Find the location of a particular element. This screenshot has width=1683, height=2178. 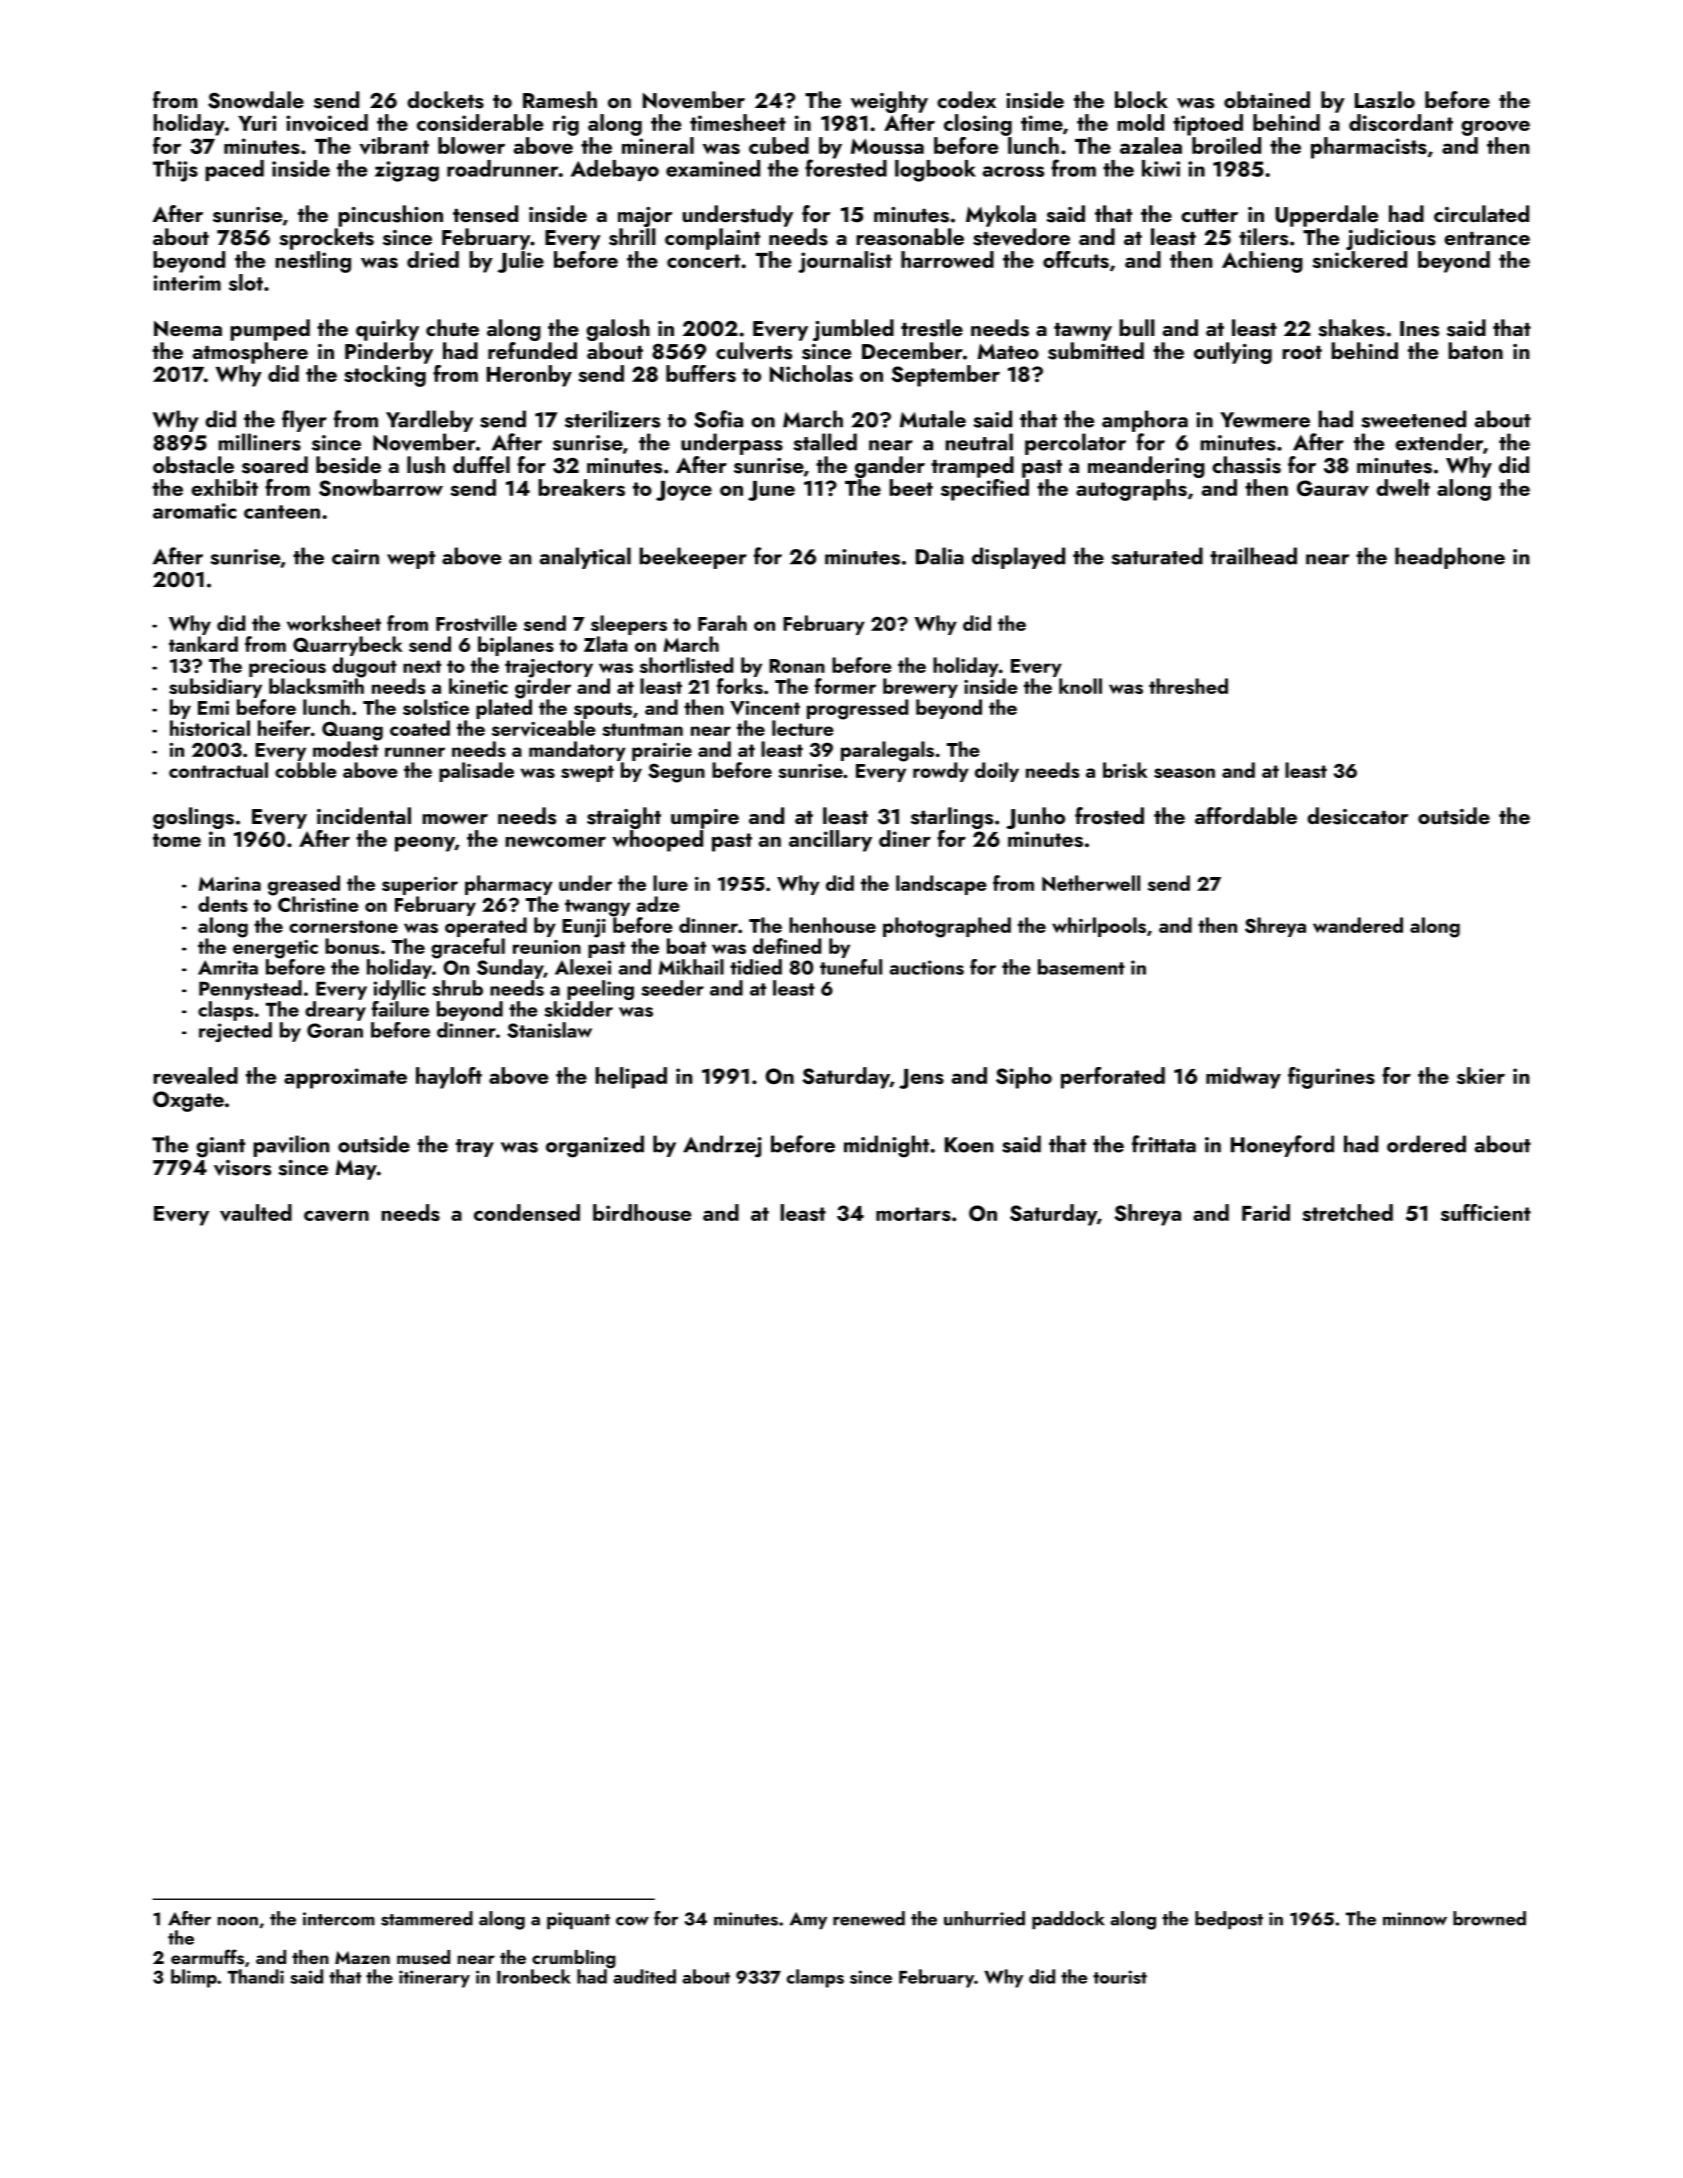

Pennystead is located at coordinates (250, 990).
